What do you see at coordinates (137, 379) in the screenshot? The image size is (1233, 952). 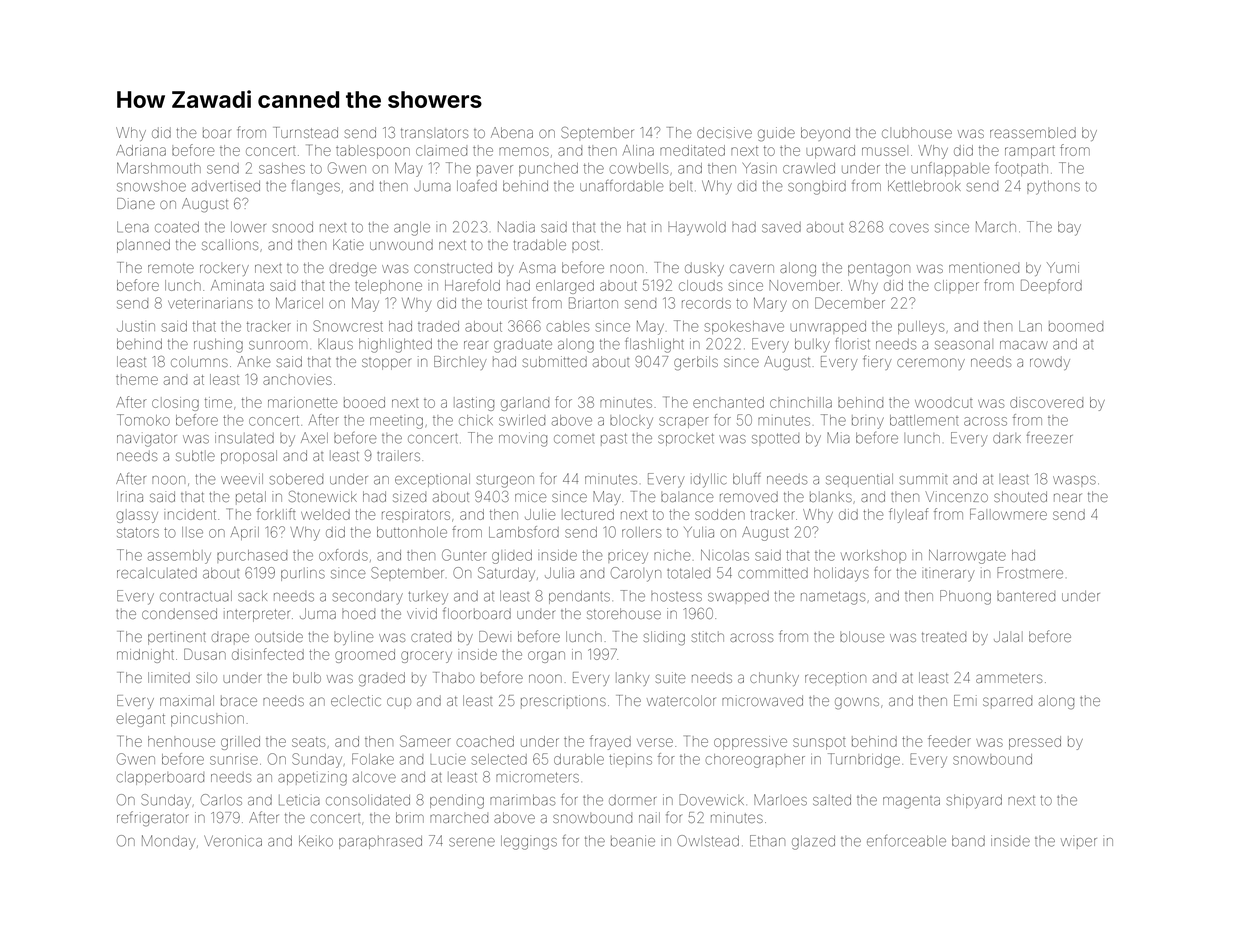 I see `theme` at bounding box center [137, 379].
